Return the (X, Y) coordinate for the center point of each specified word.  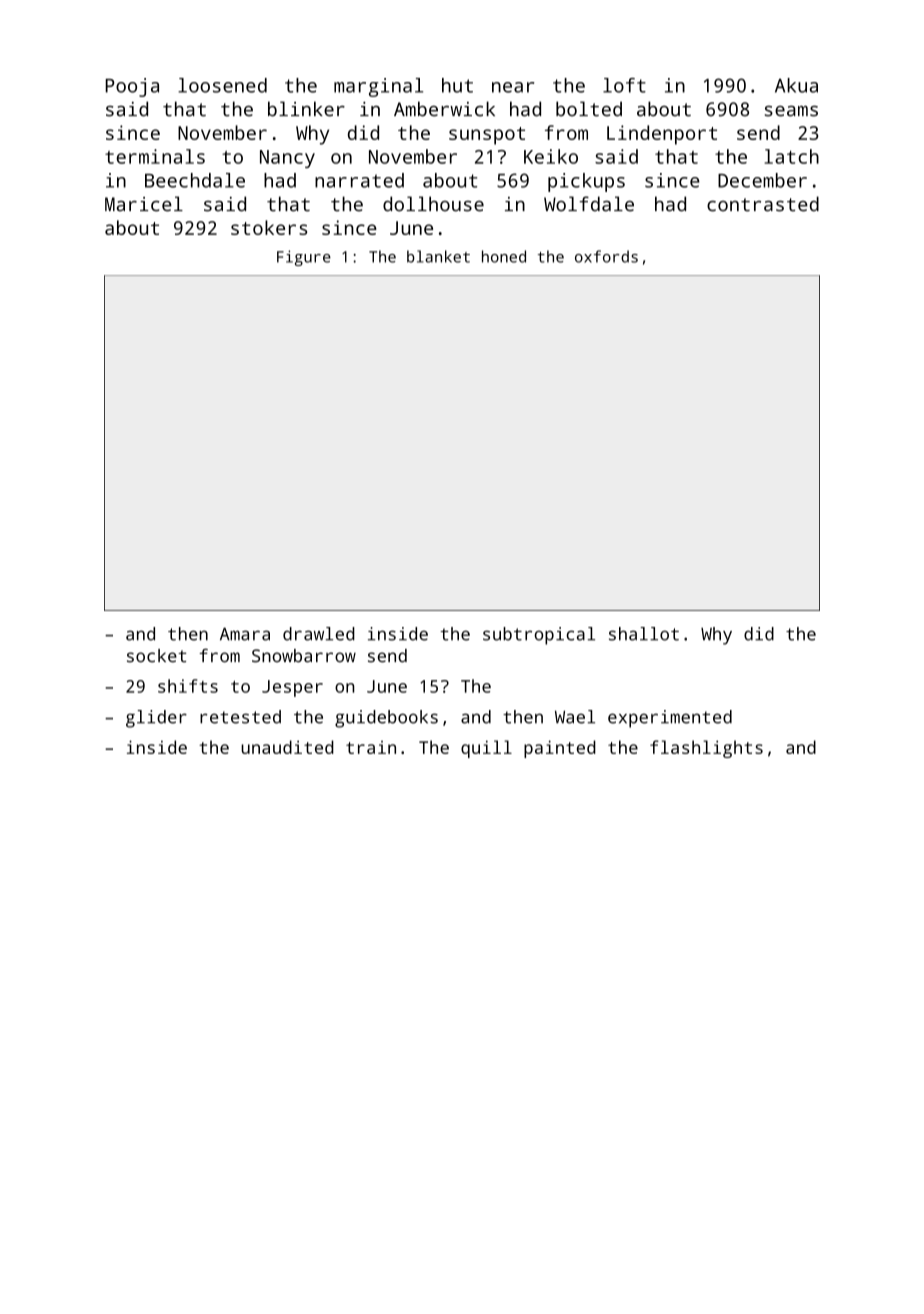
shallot (644, 634)
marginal (378, 87)
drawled (319, 634)
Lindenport (662, 135)
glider (156, 719)
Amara (245, 634)
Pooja (132, 87)
